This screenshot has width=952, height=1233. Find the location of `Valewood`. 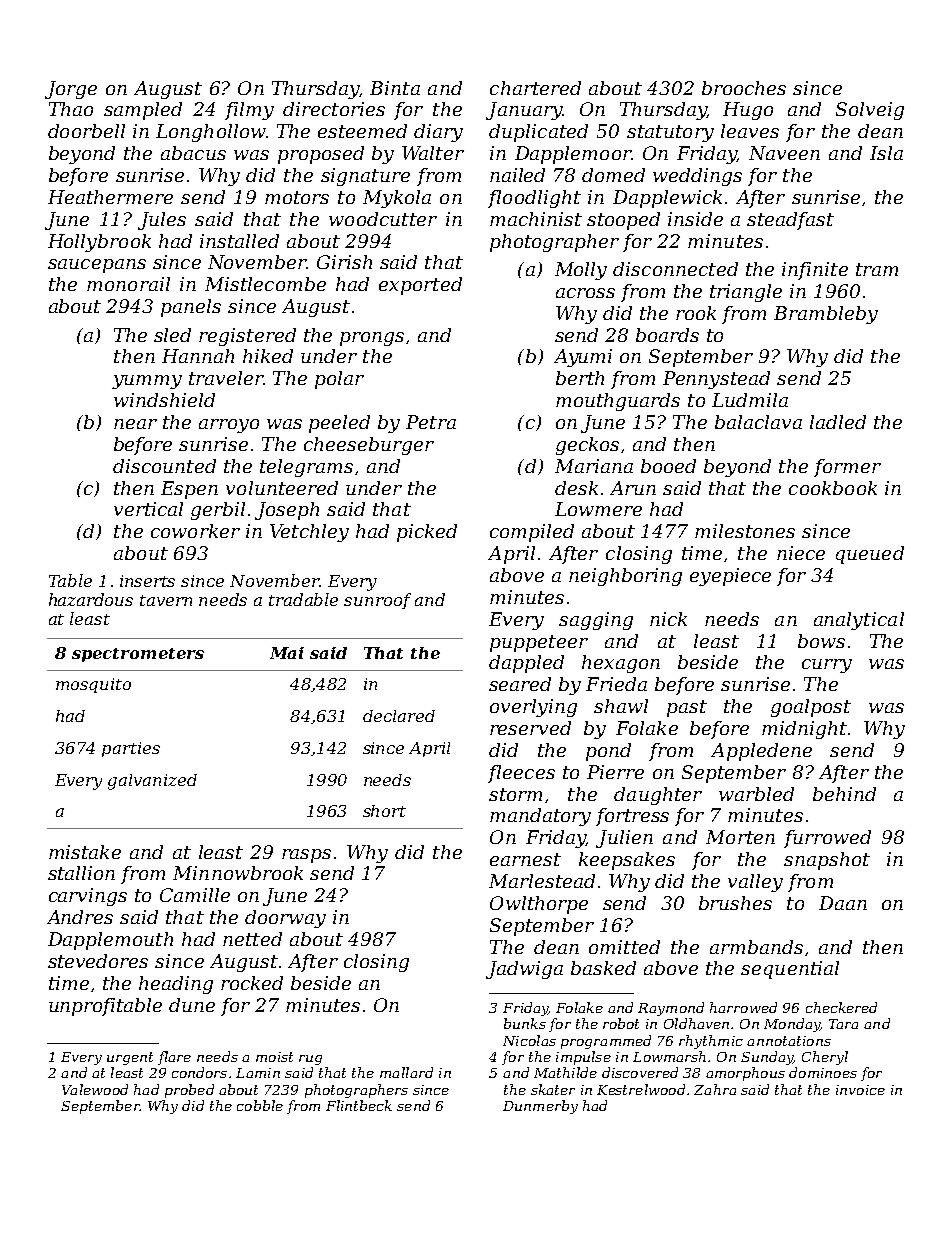

Valewood is located at coordinates (95, 1089).
